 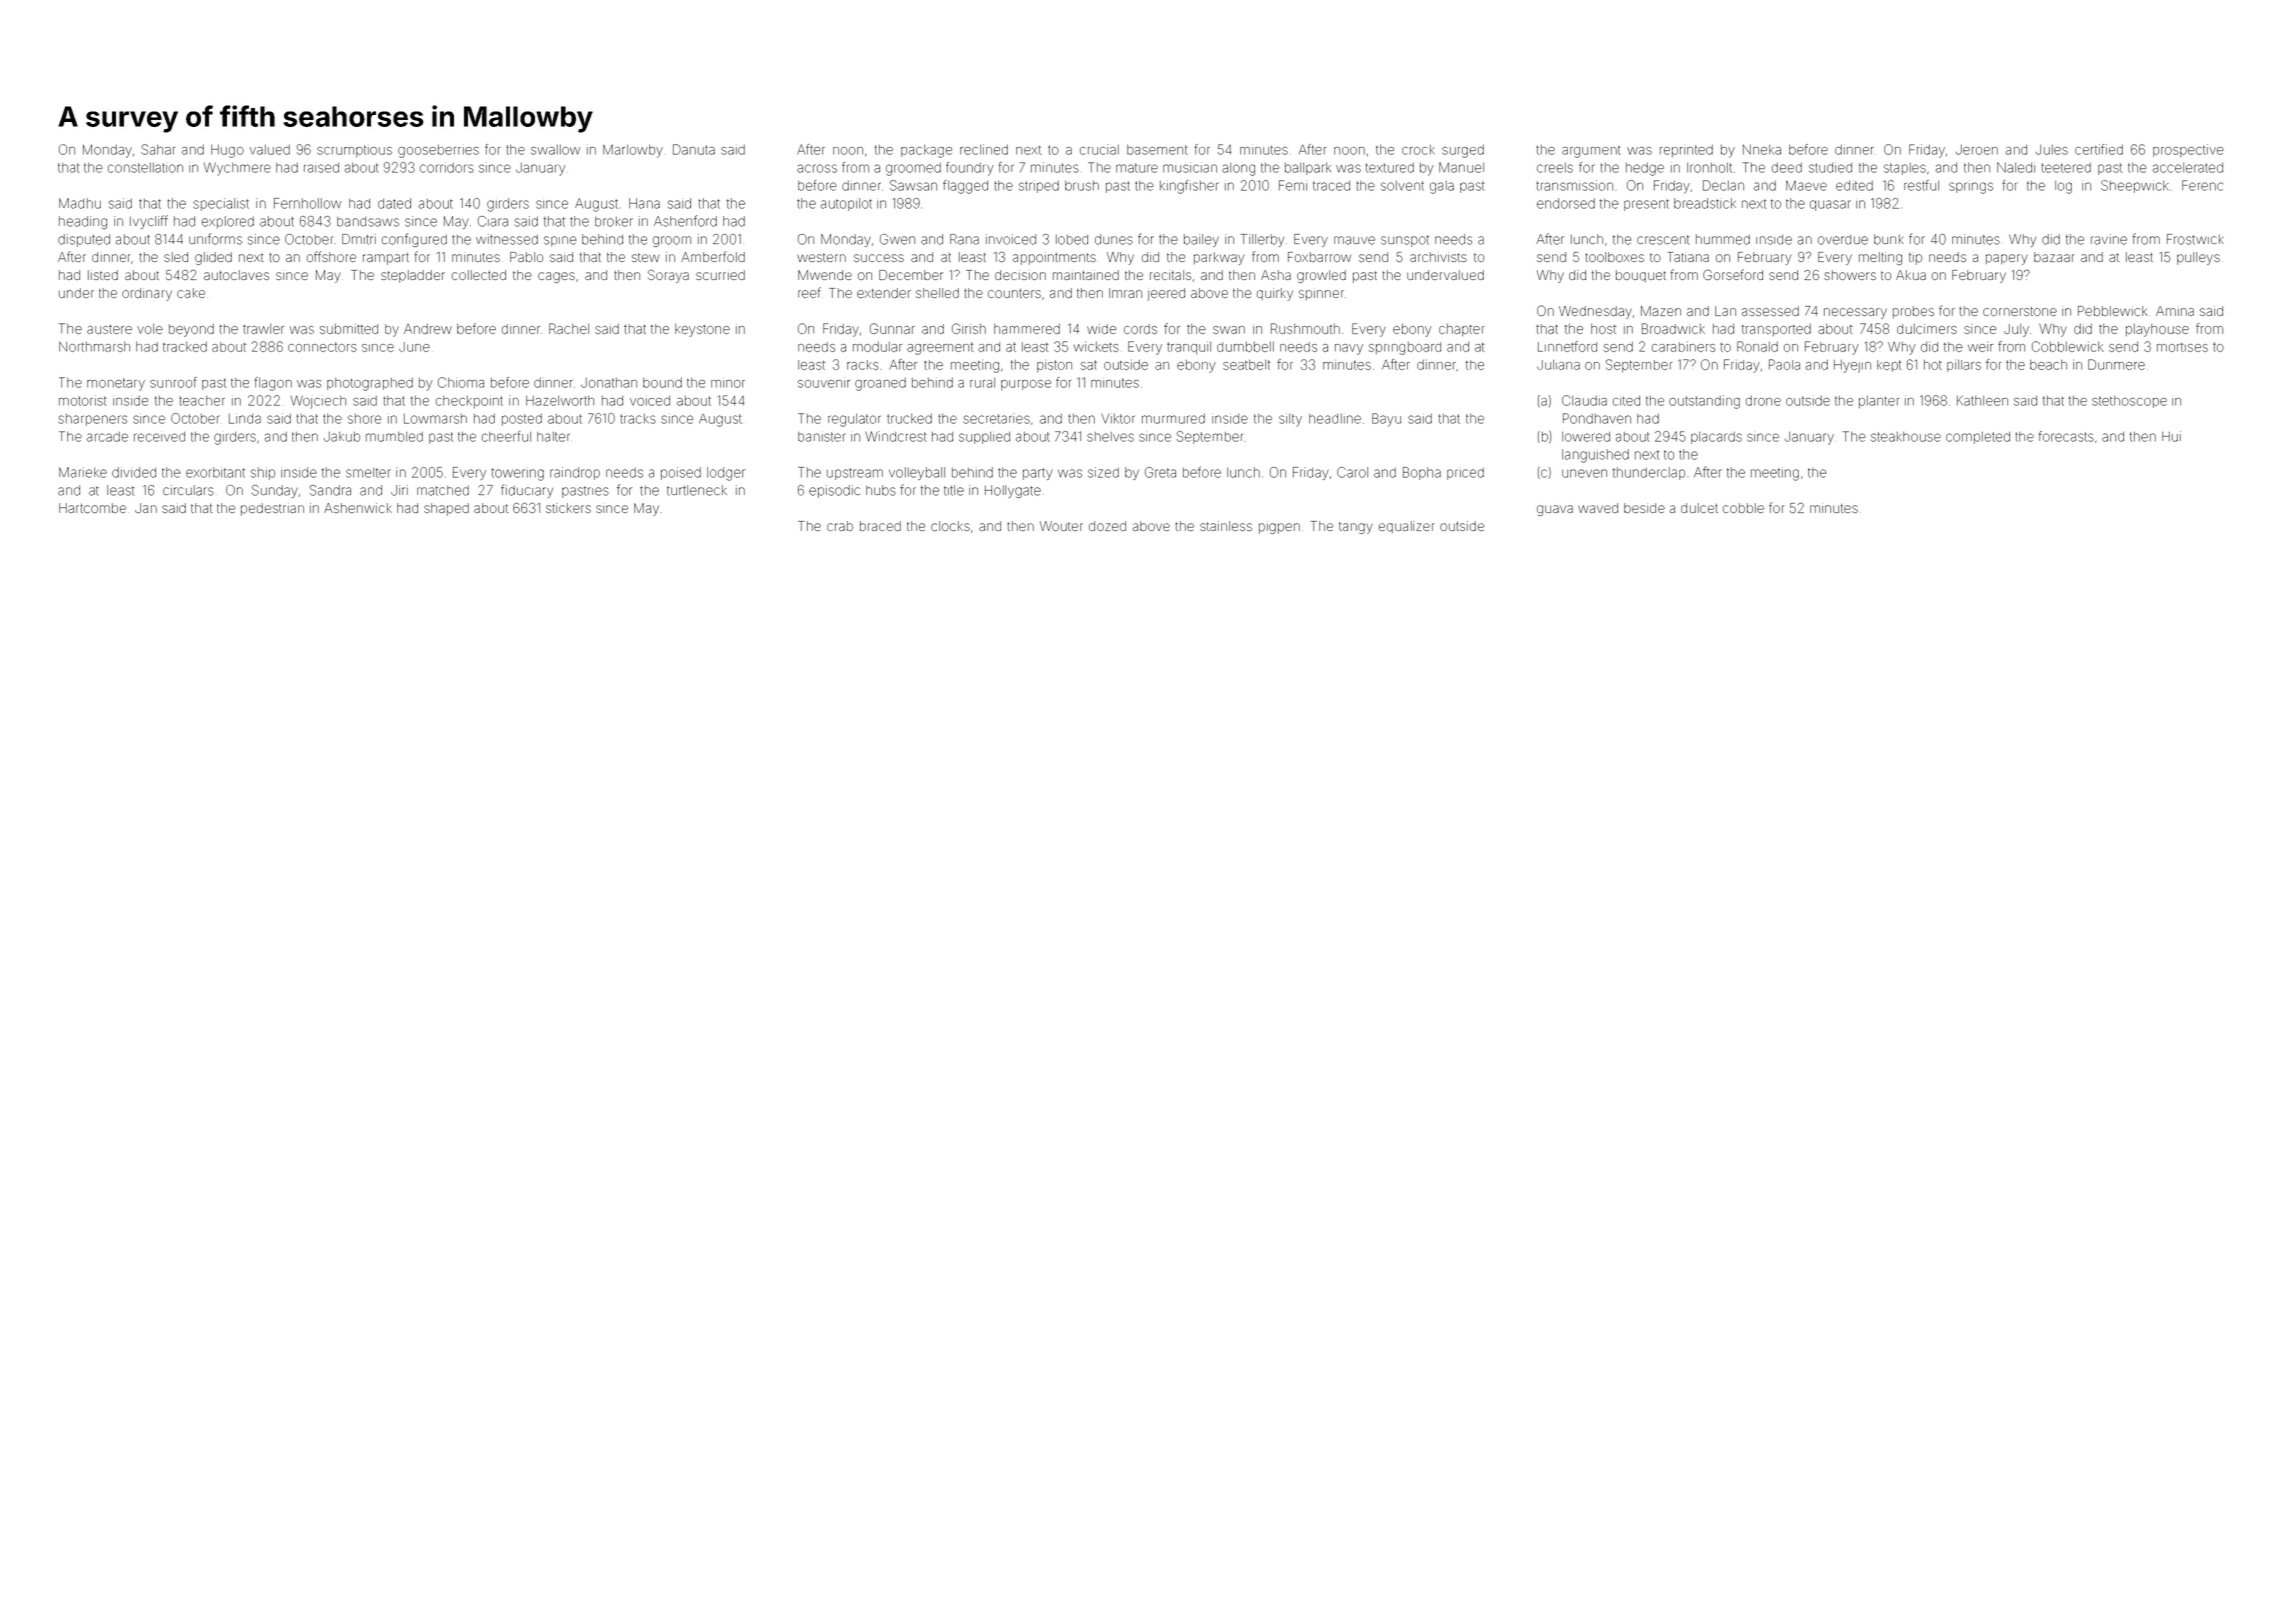 I want to click on Hana, so click(x=644, y=203).
